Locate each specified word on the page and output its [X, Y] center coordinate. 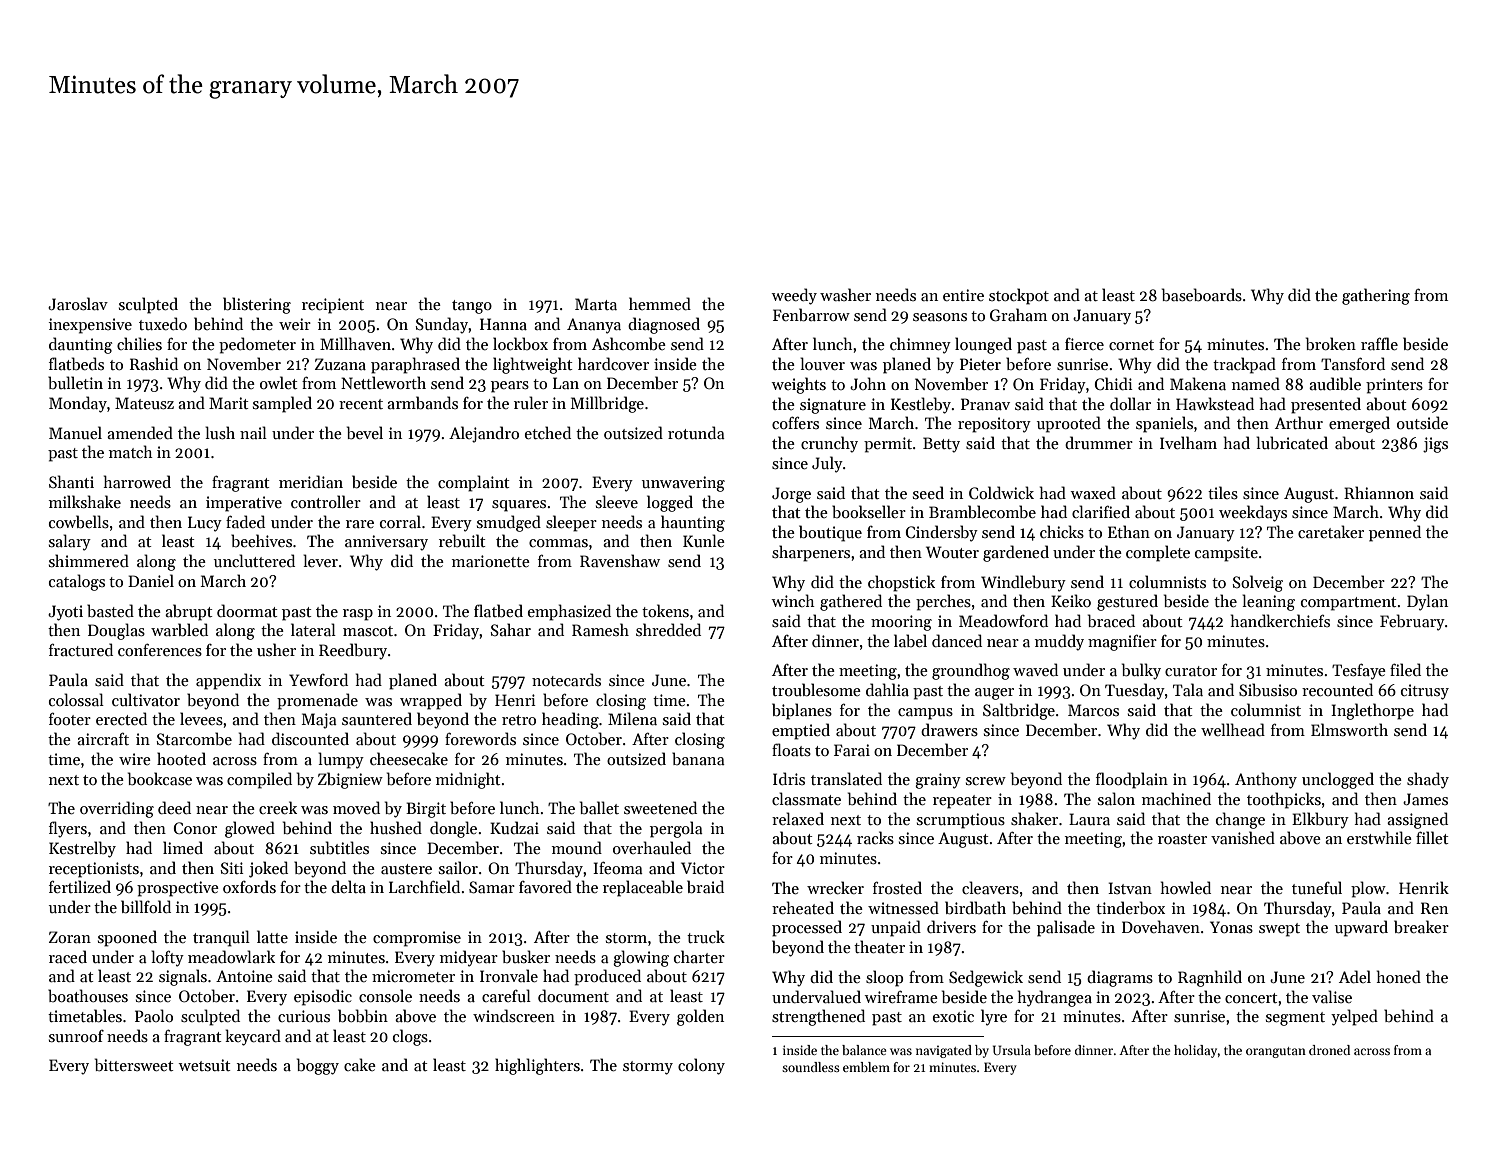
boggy [318, 1066]
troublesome [816, 690]
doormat [247, 610]
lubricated [1292, 442]
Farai [852, 750]
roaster [1182, 839]
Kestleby [921, 405]
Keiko [1071, 600]
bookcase [160, 779]
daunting [80, 345]
